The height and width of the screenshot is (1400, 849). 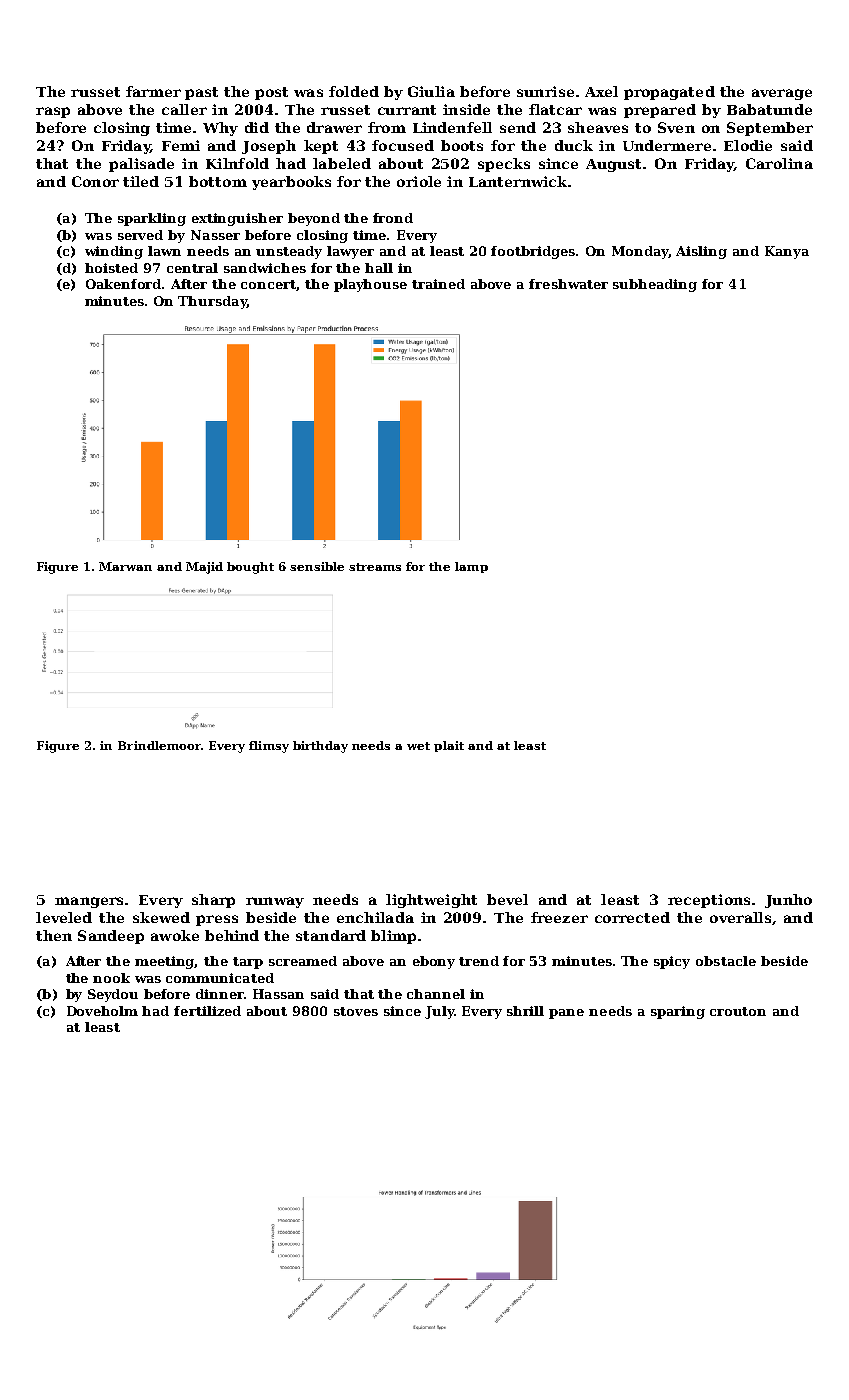 I want to click on trained, so click(x=438, y=284).
